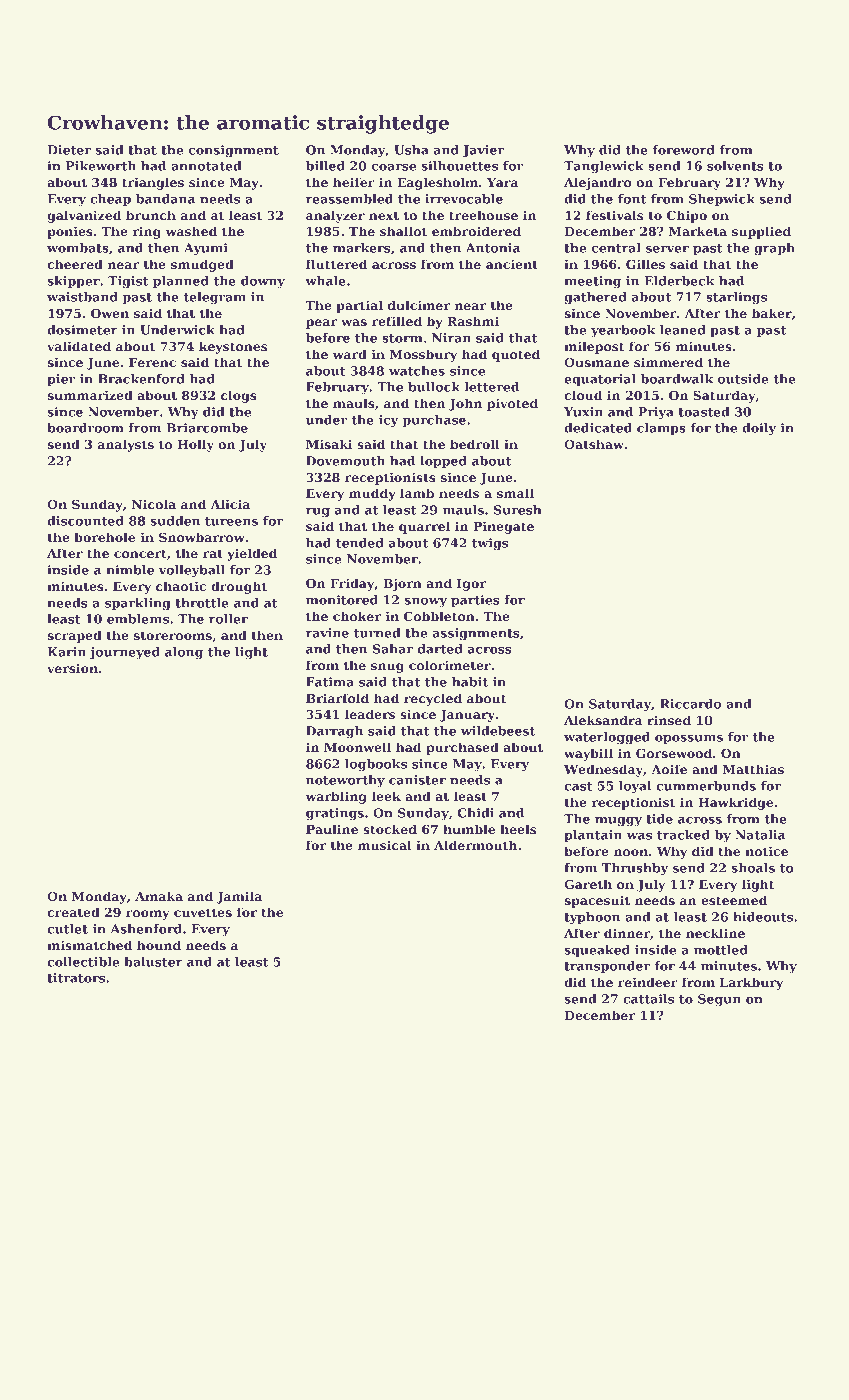 This screenshot has width=849, height=1400. Describe the element at coordinates (72, 668) in the screenshot. I see `version` at that location.
